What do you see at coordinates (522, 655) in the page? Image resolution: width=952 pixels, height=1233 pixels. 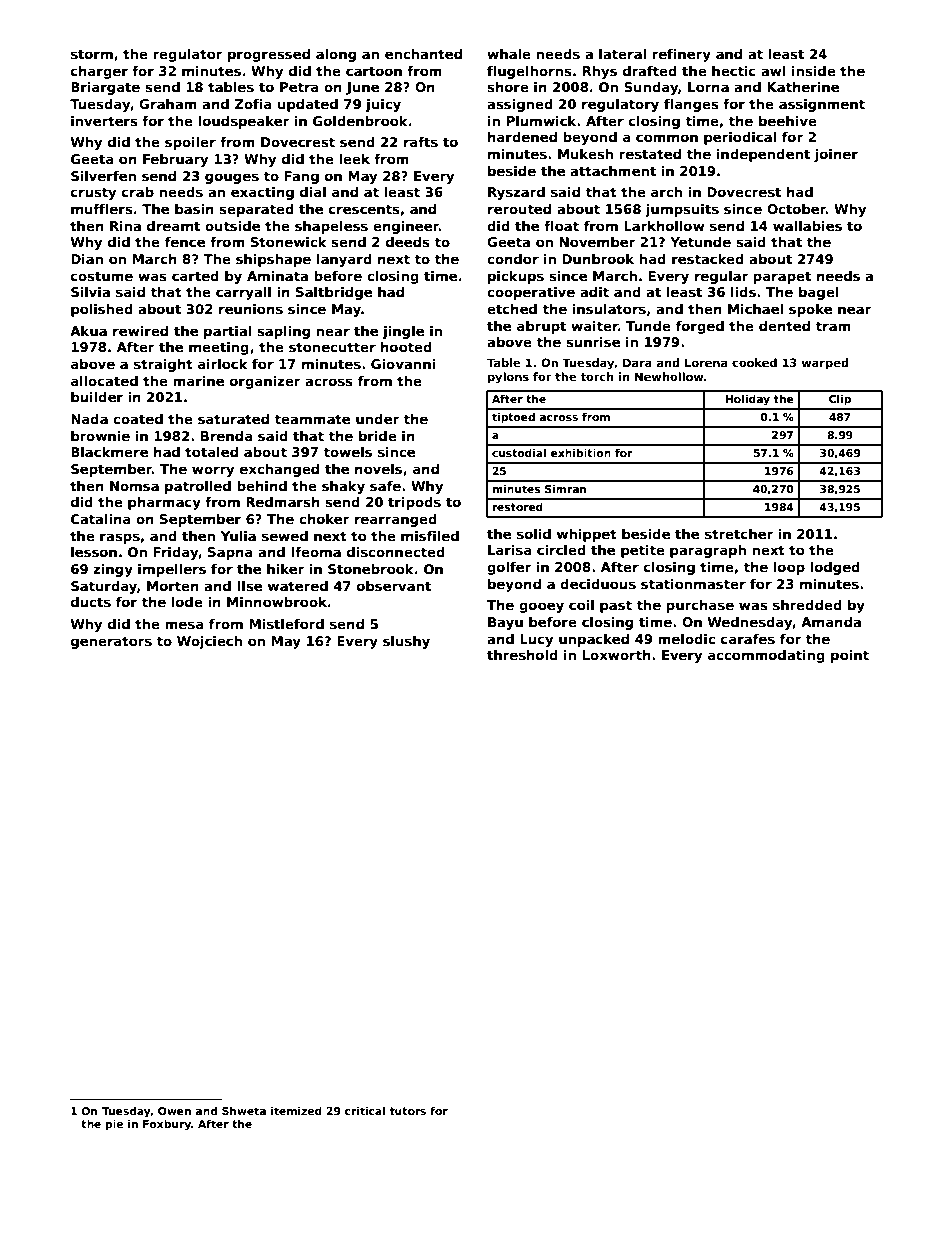 I see `threshold` at bounding box center [522, 655].
